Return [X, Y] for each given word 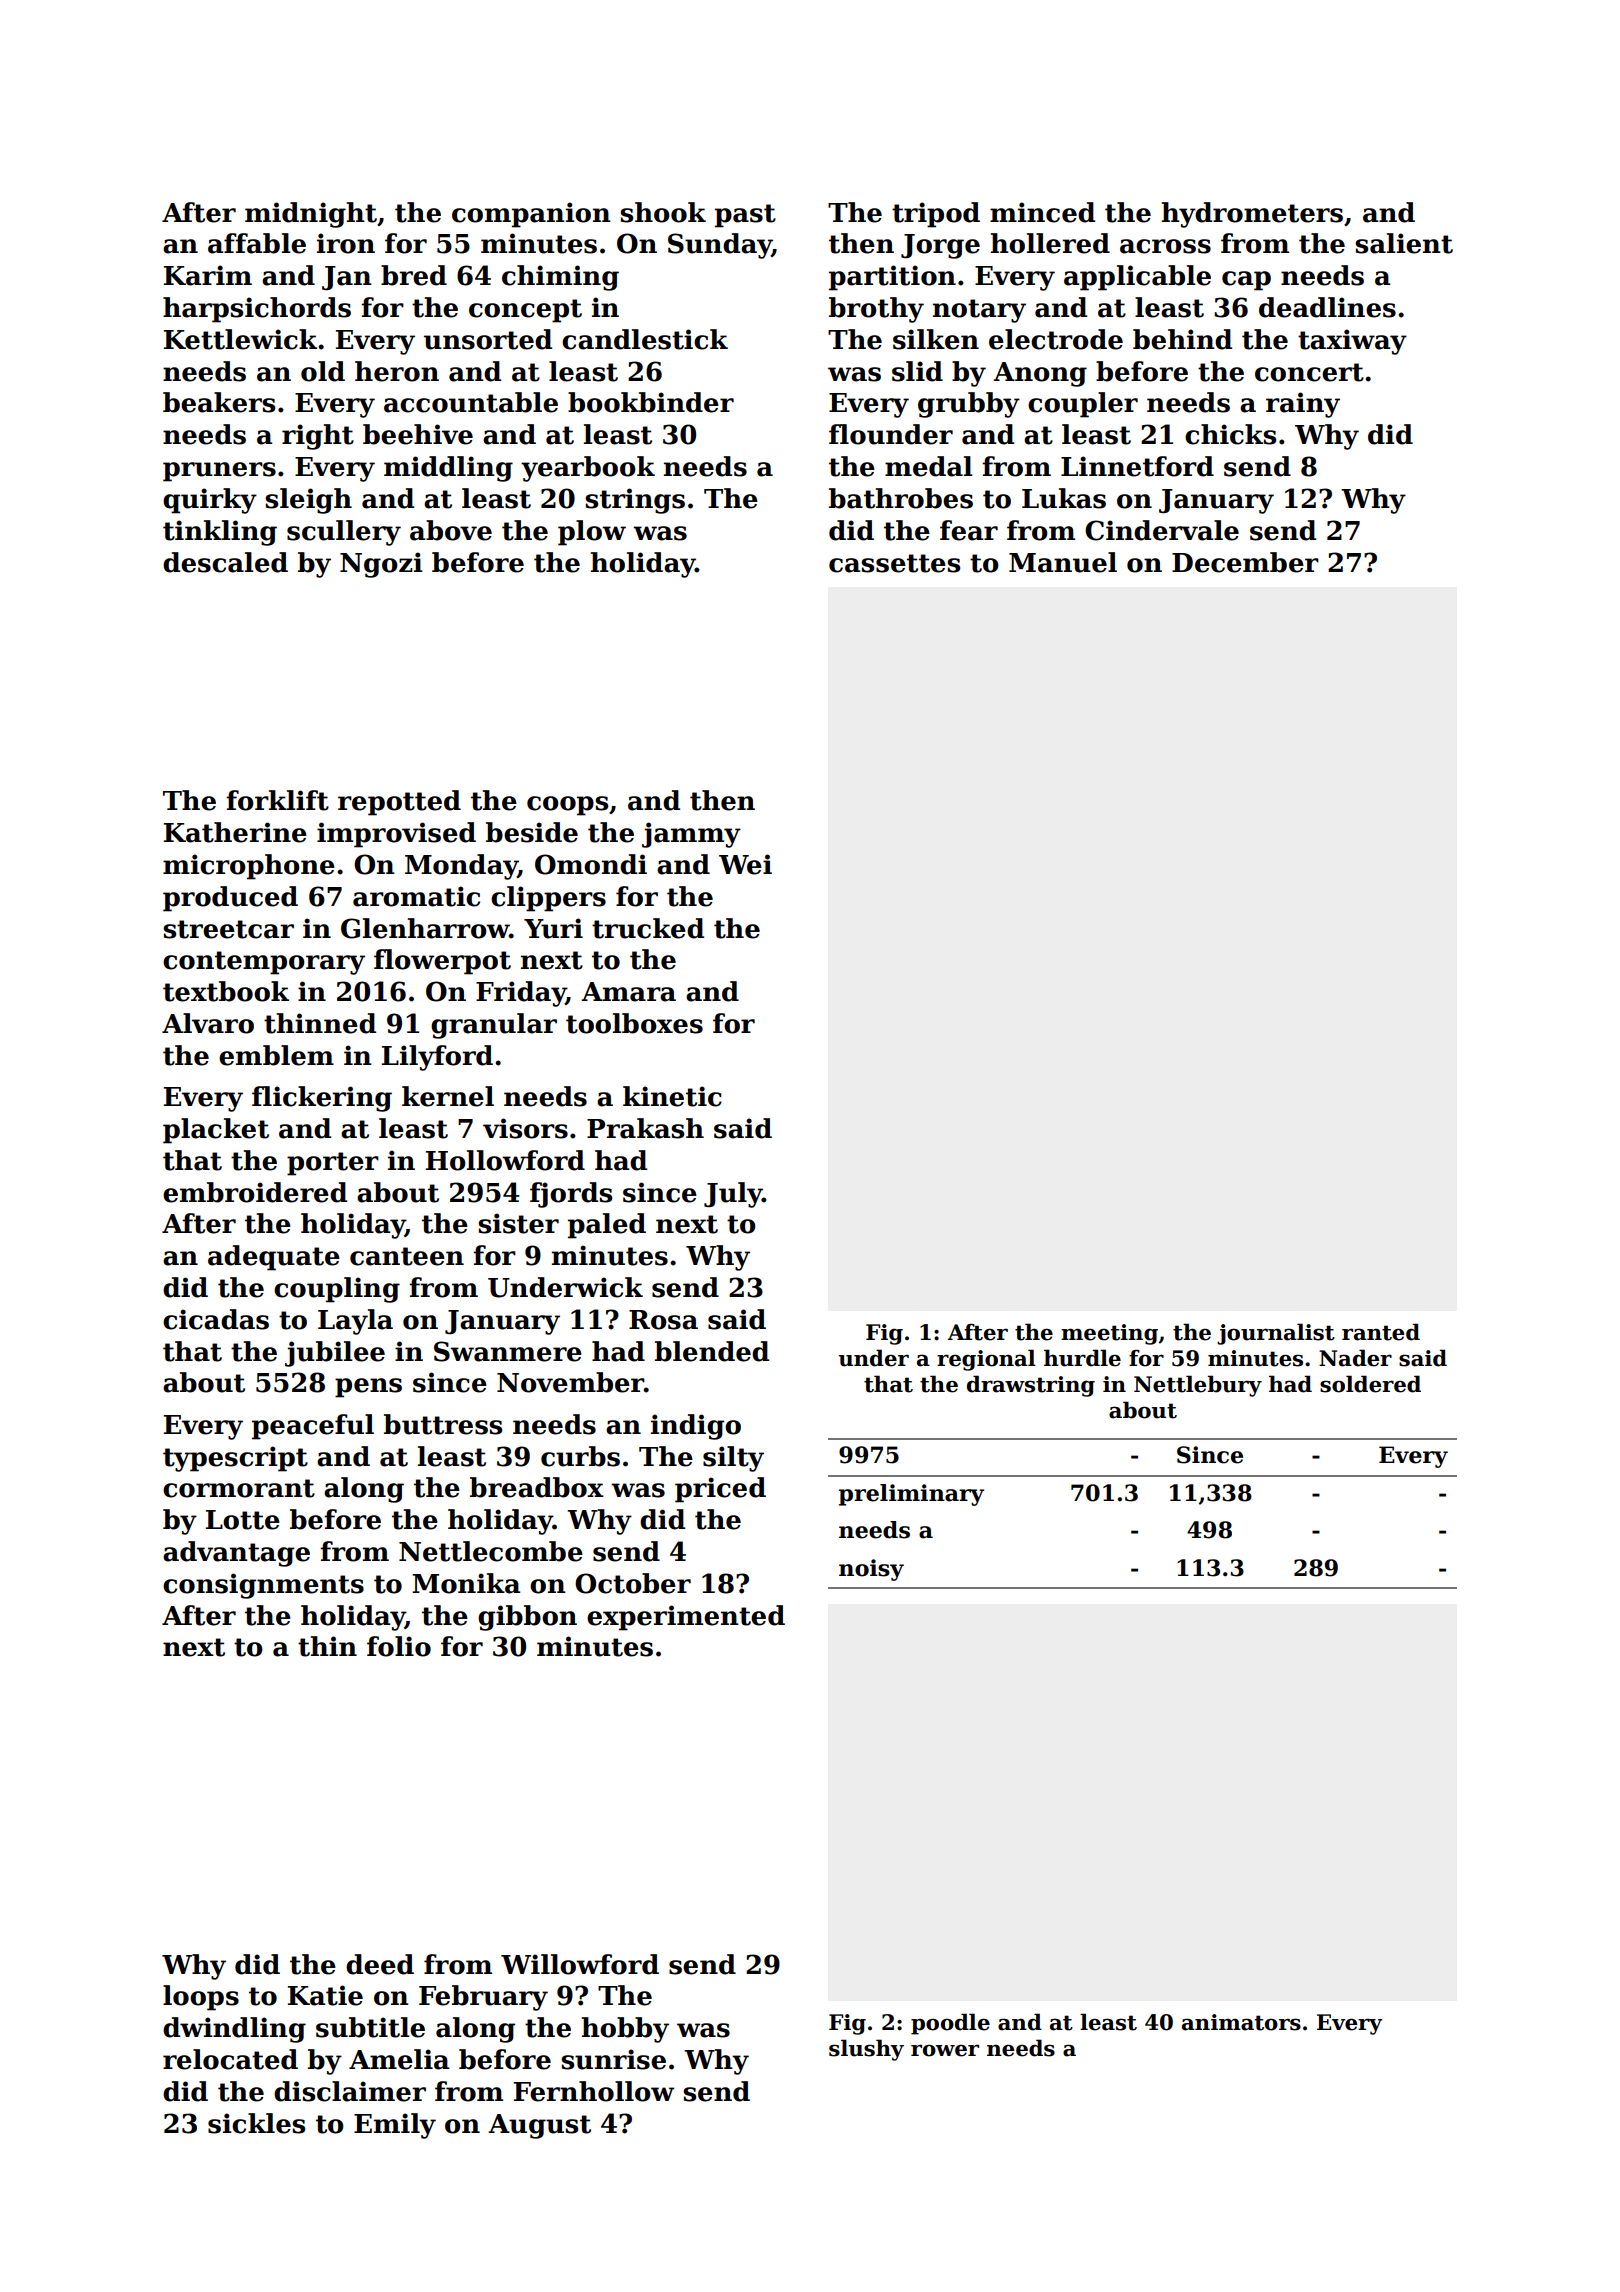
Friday [521, 994]
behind [1182, 339]
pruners [219, 472]
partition [892, 278]
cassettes [894, 563]
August [539, 2126]
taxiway [1352, 342]
